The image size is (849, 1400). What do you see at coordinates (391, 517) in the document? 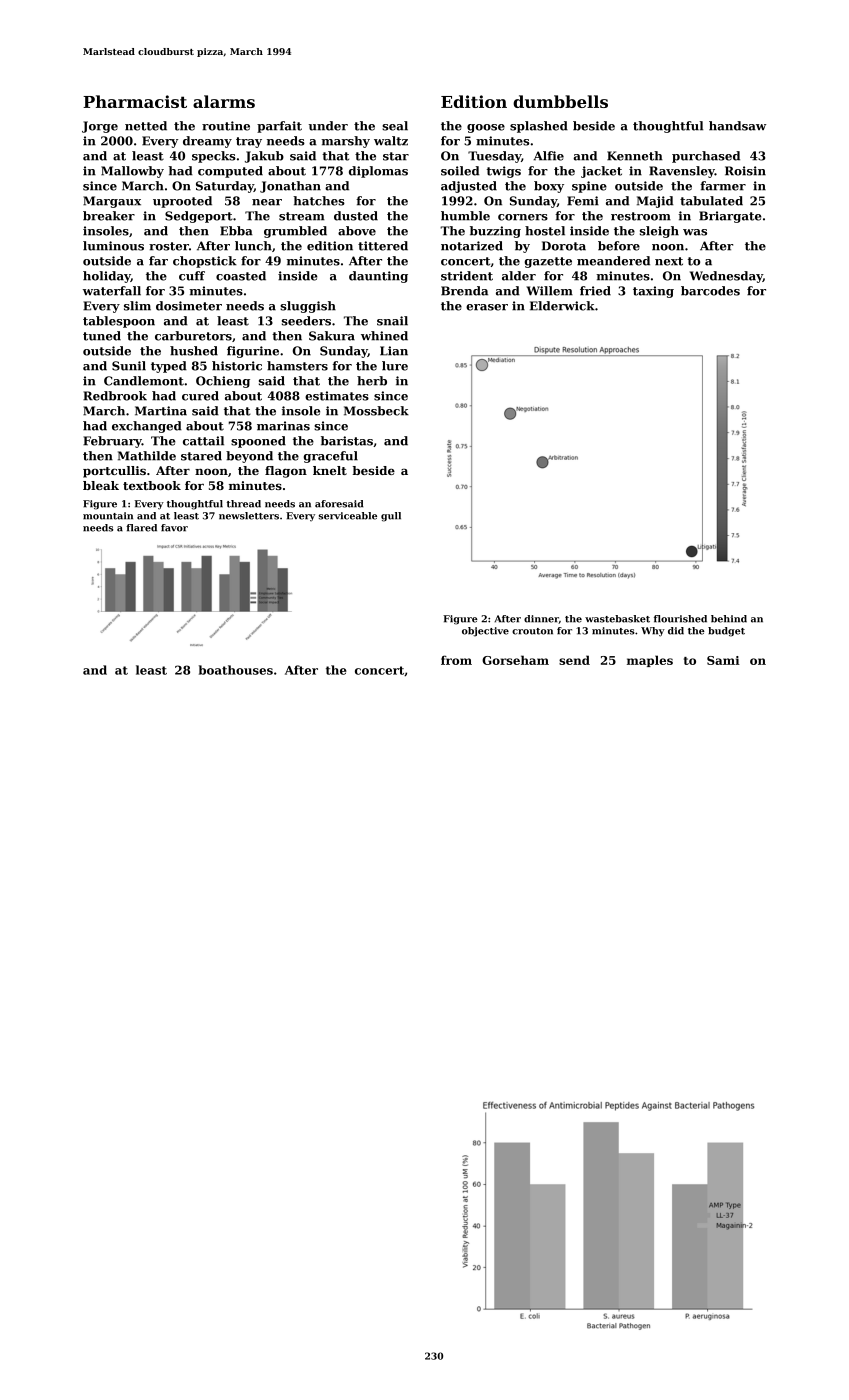
I see `gull` at bounding box center [391, 517].
